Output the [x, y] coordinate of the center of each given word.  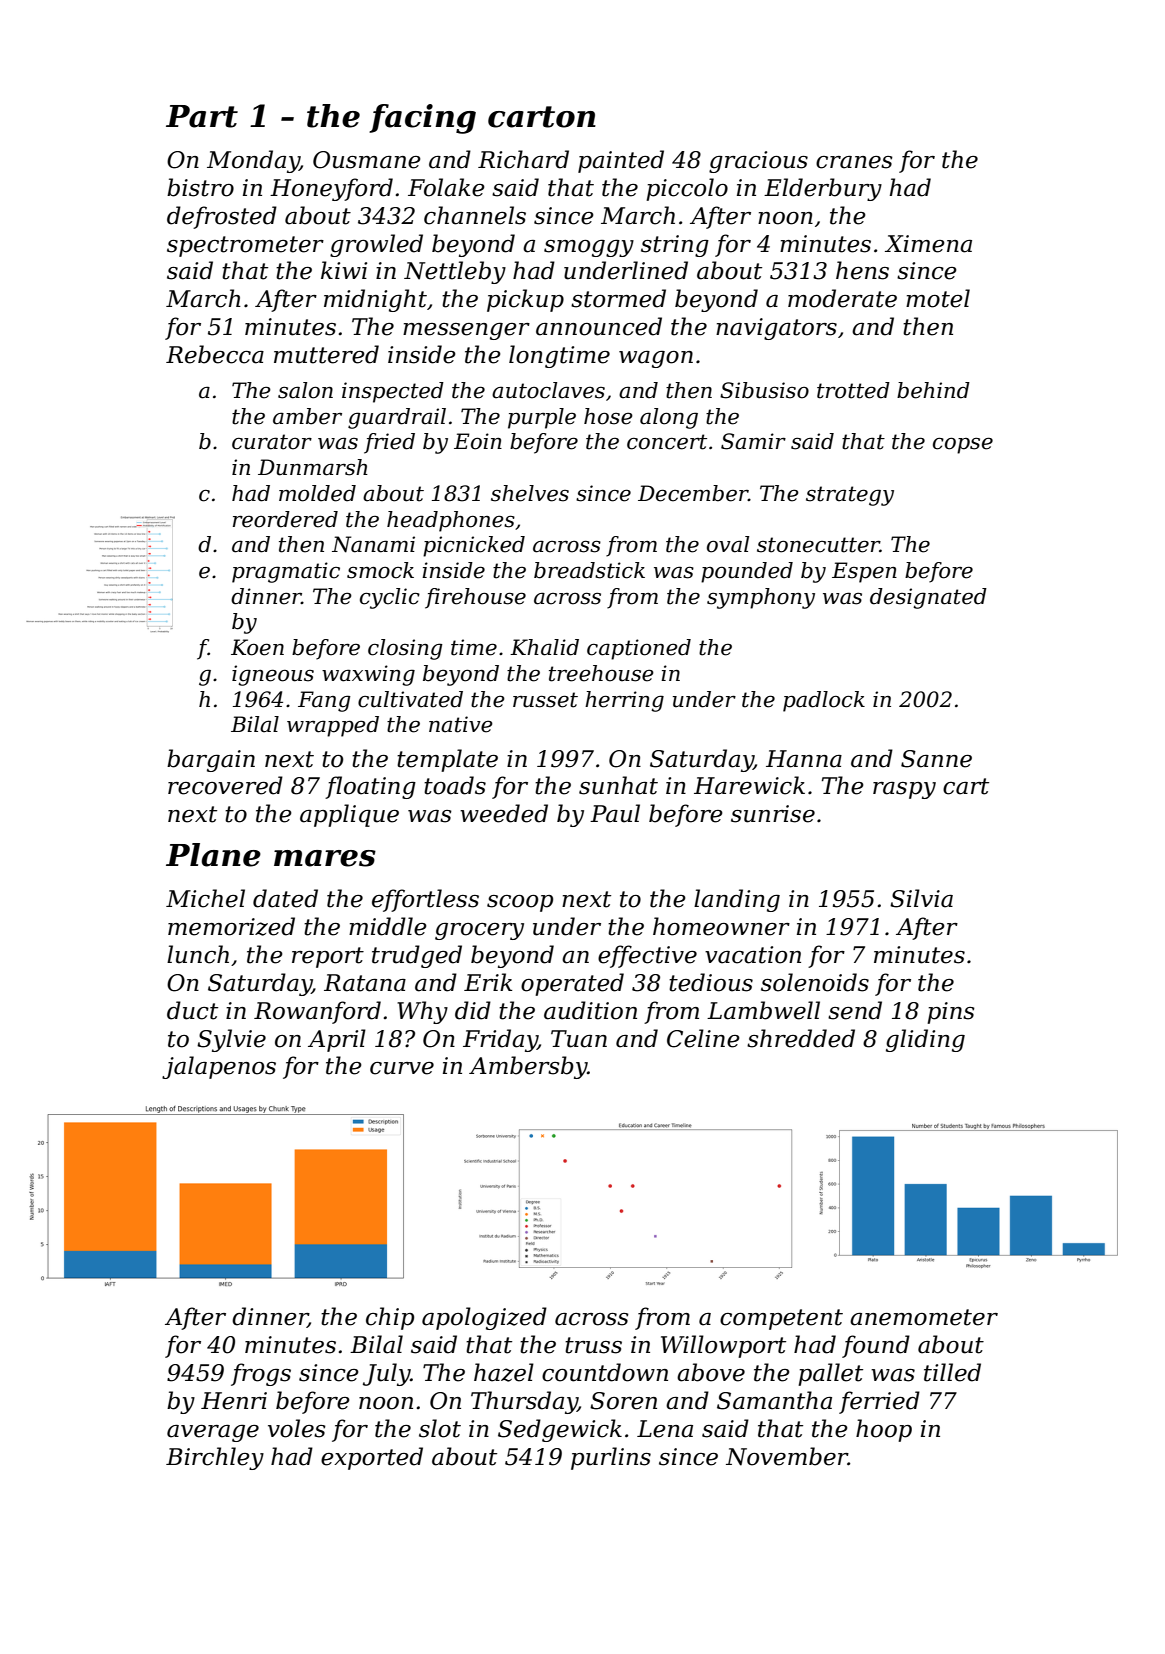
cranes [854, 162]
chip [390, 1318]
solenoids [815, 982]
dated [285, 898]
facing [422, 119]
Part [202, 116]
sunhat [618, 785]
